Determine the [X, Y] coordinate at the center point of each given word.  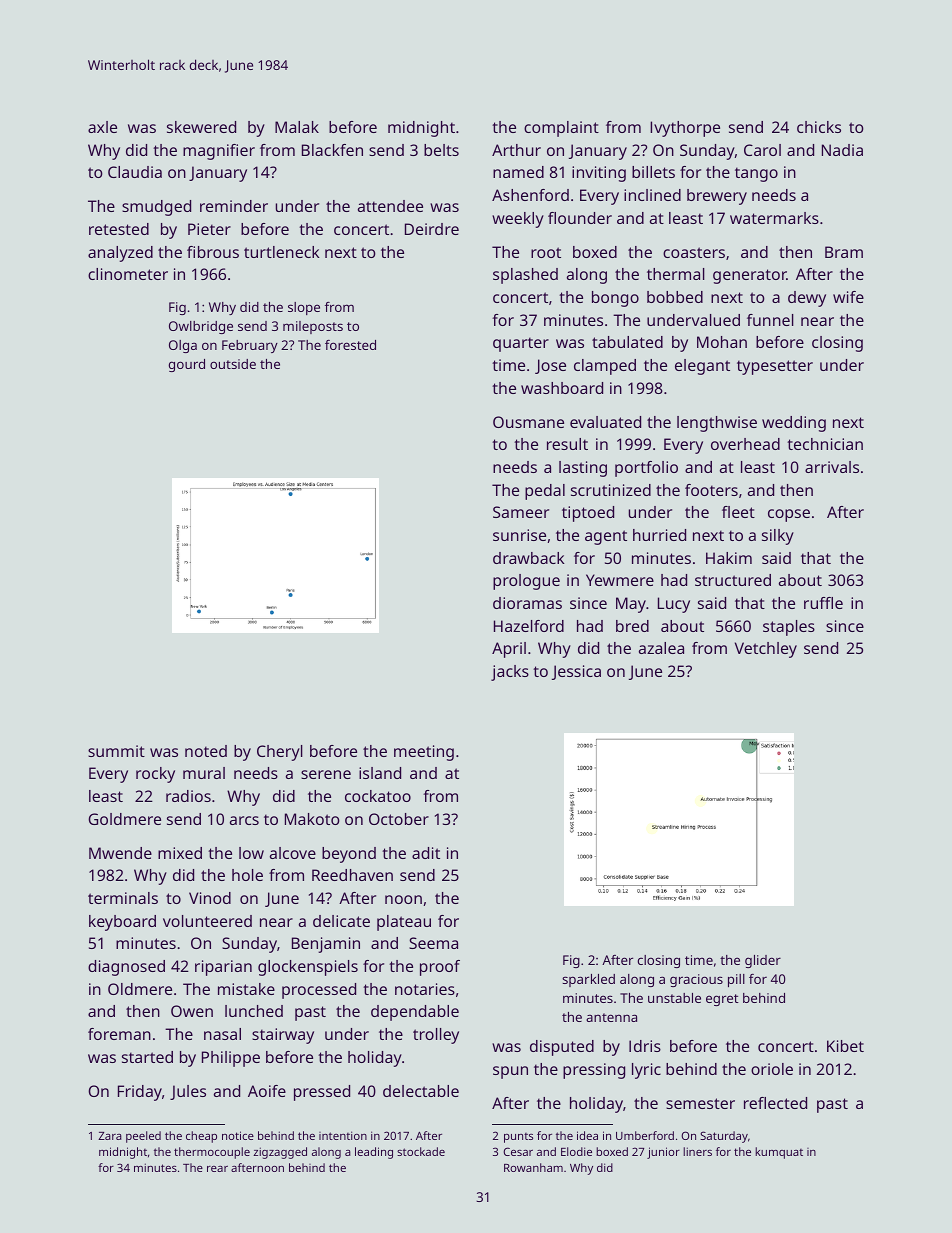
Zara [110, 1136]
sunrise [519, 535]
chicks [819, 127]
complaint [561, 129]
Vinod [210, 898]
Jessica [576, 672]
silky [778, 537]
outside [233, 364]
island [380, 773]
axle [102, 127]
